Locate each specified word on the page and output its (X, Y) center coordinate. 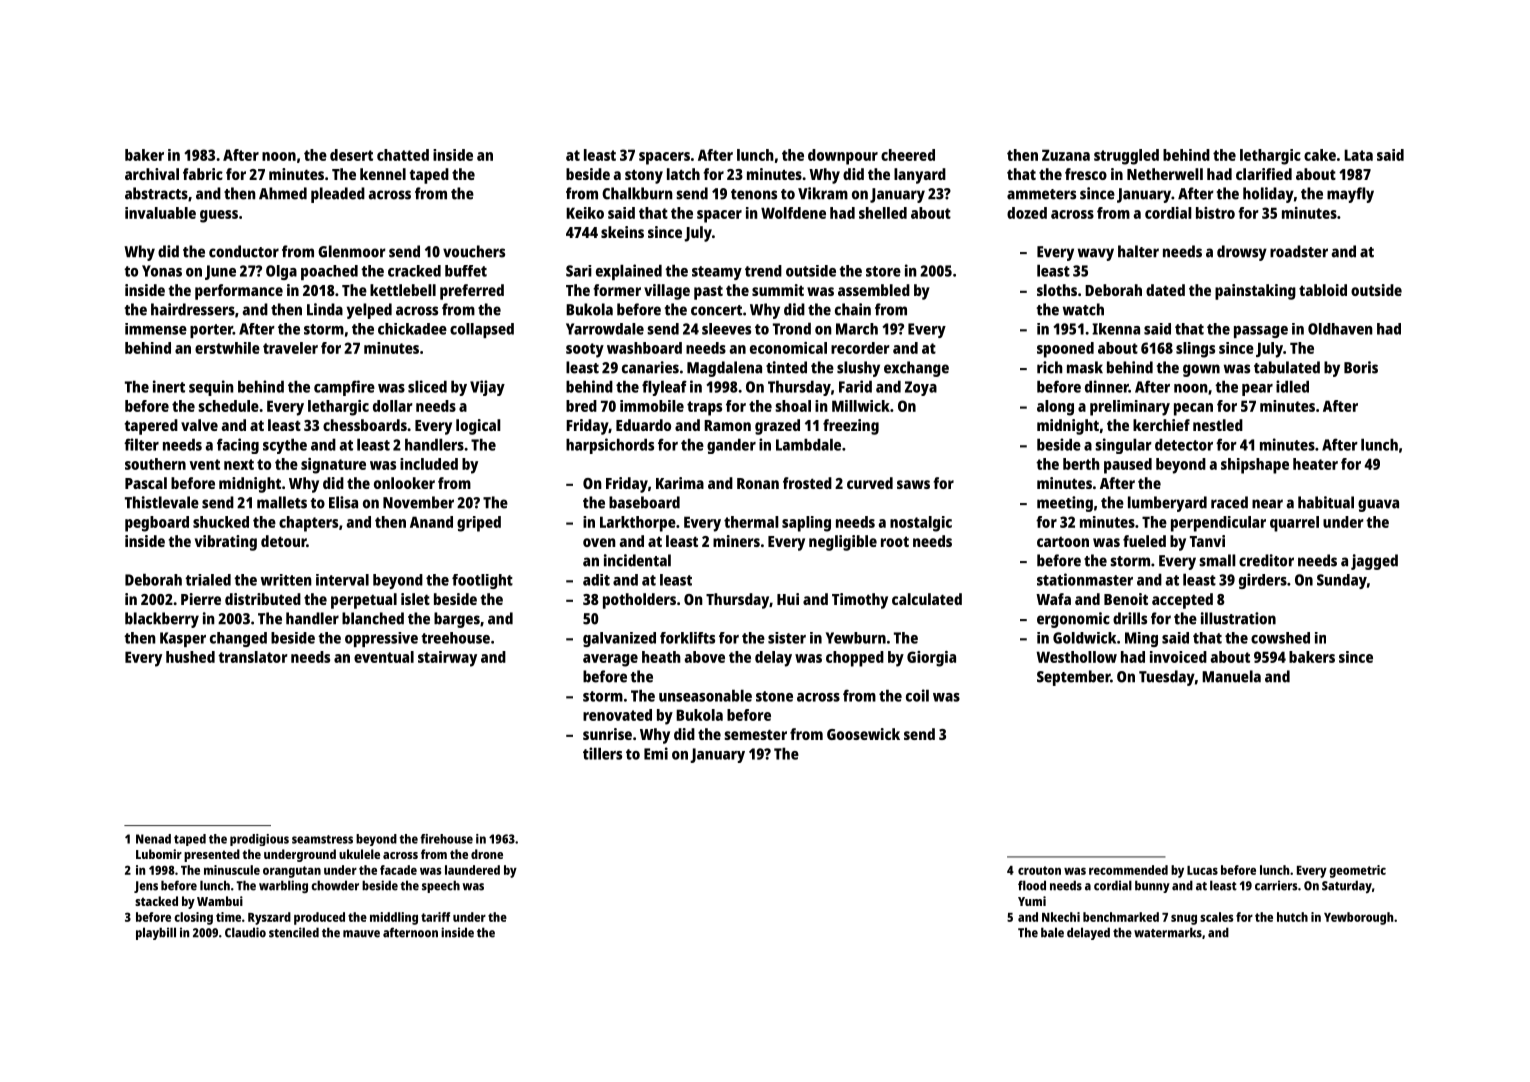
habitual (1326, 502)
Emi (656, 753)
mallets (282, 502)
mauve (361, 934)
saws (913, 484)
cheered (908, 155)
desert (351, 155)
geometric (1357, 871)
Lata (1358, 155)
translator (253, 657)
